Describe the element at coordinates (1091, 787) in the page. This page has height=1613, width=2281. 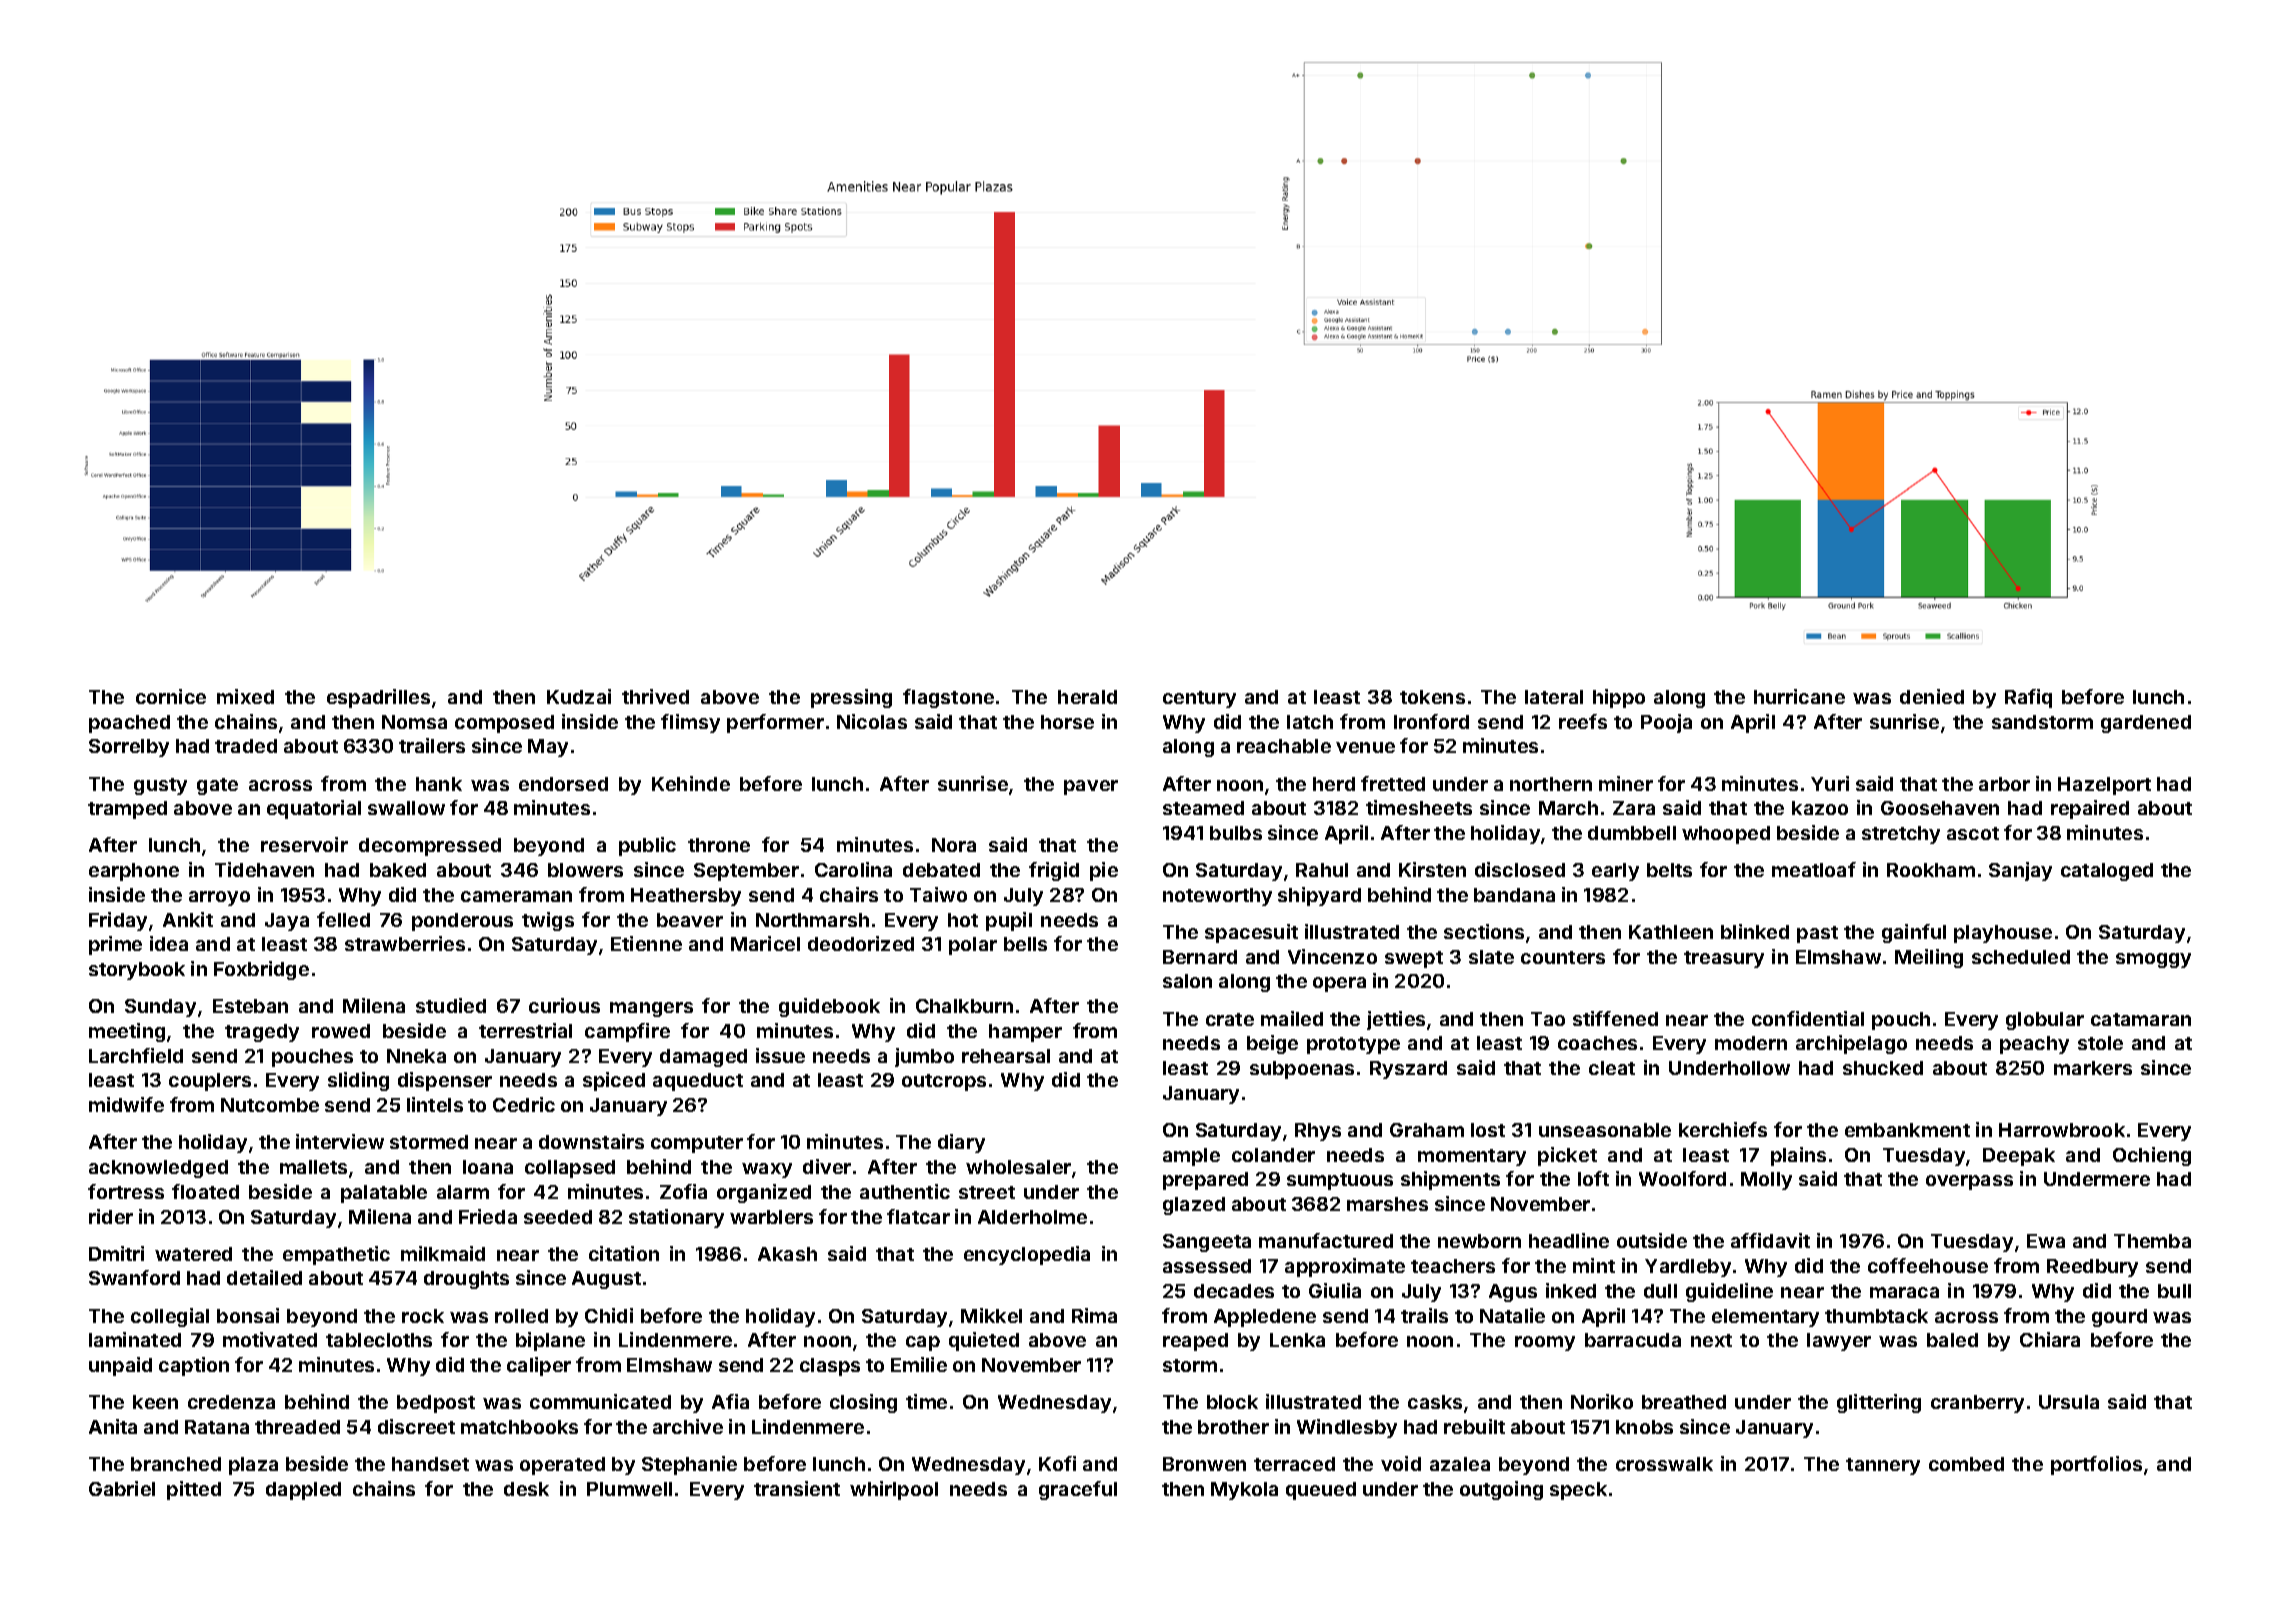
I see `paver` at that location.
